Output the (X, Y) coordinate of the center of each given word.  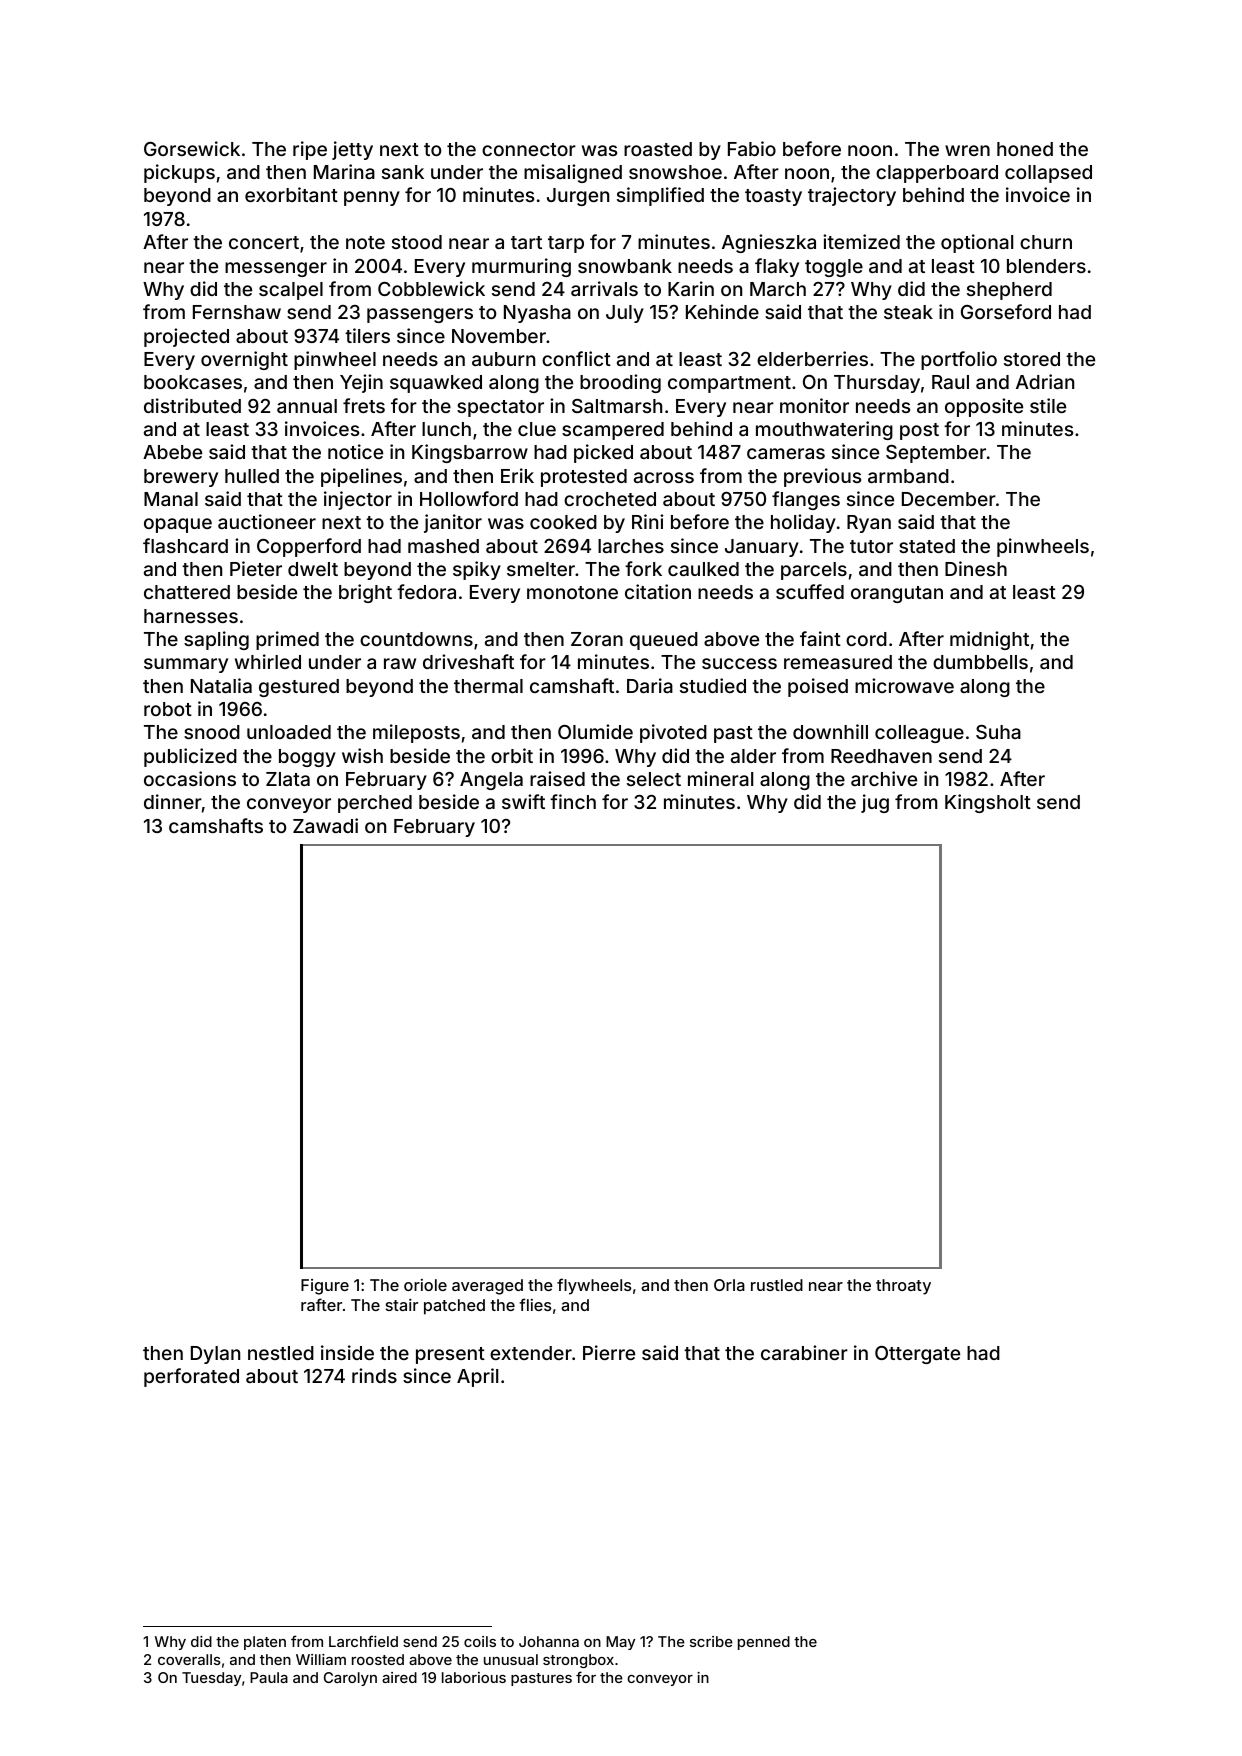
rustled (777, 1285)
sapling (216, 640)
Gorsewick (192, 148)
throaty (903, 1287)
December (949, 499)
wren (967, 150)
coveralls (189, 1659)
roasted (658, 149)
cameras (786, 453)
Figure (325, 1287)
